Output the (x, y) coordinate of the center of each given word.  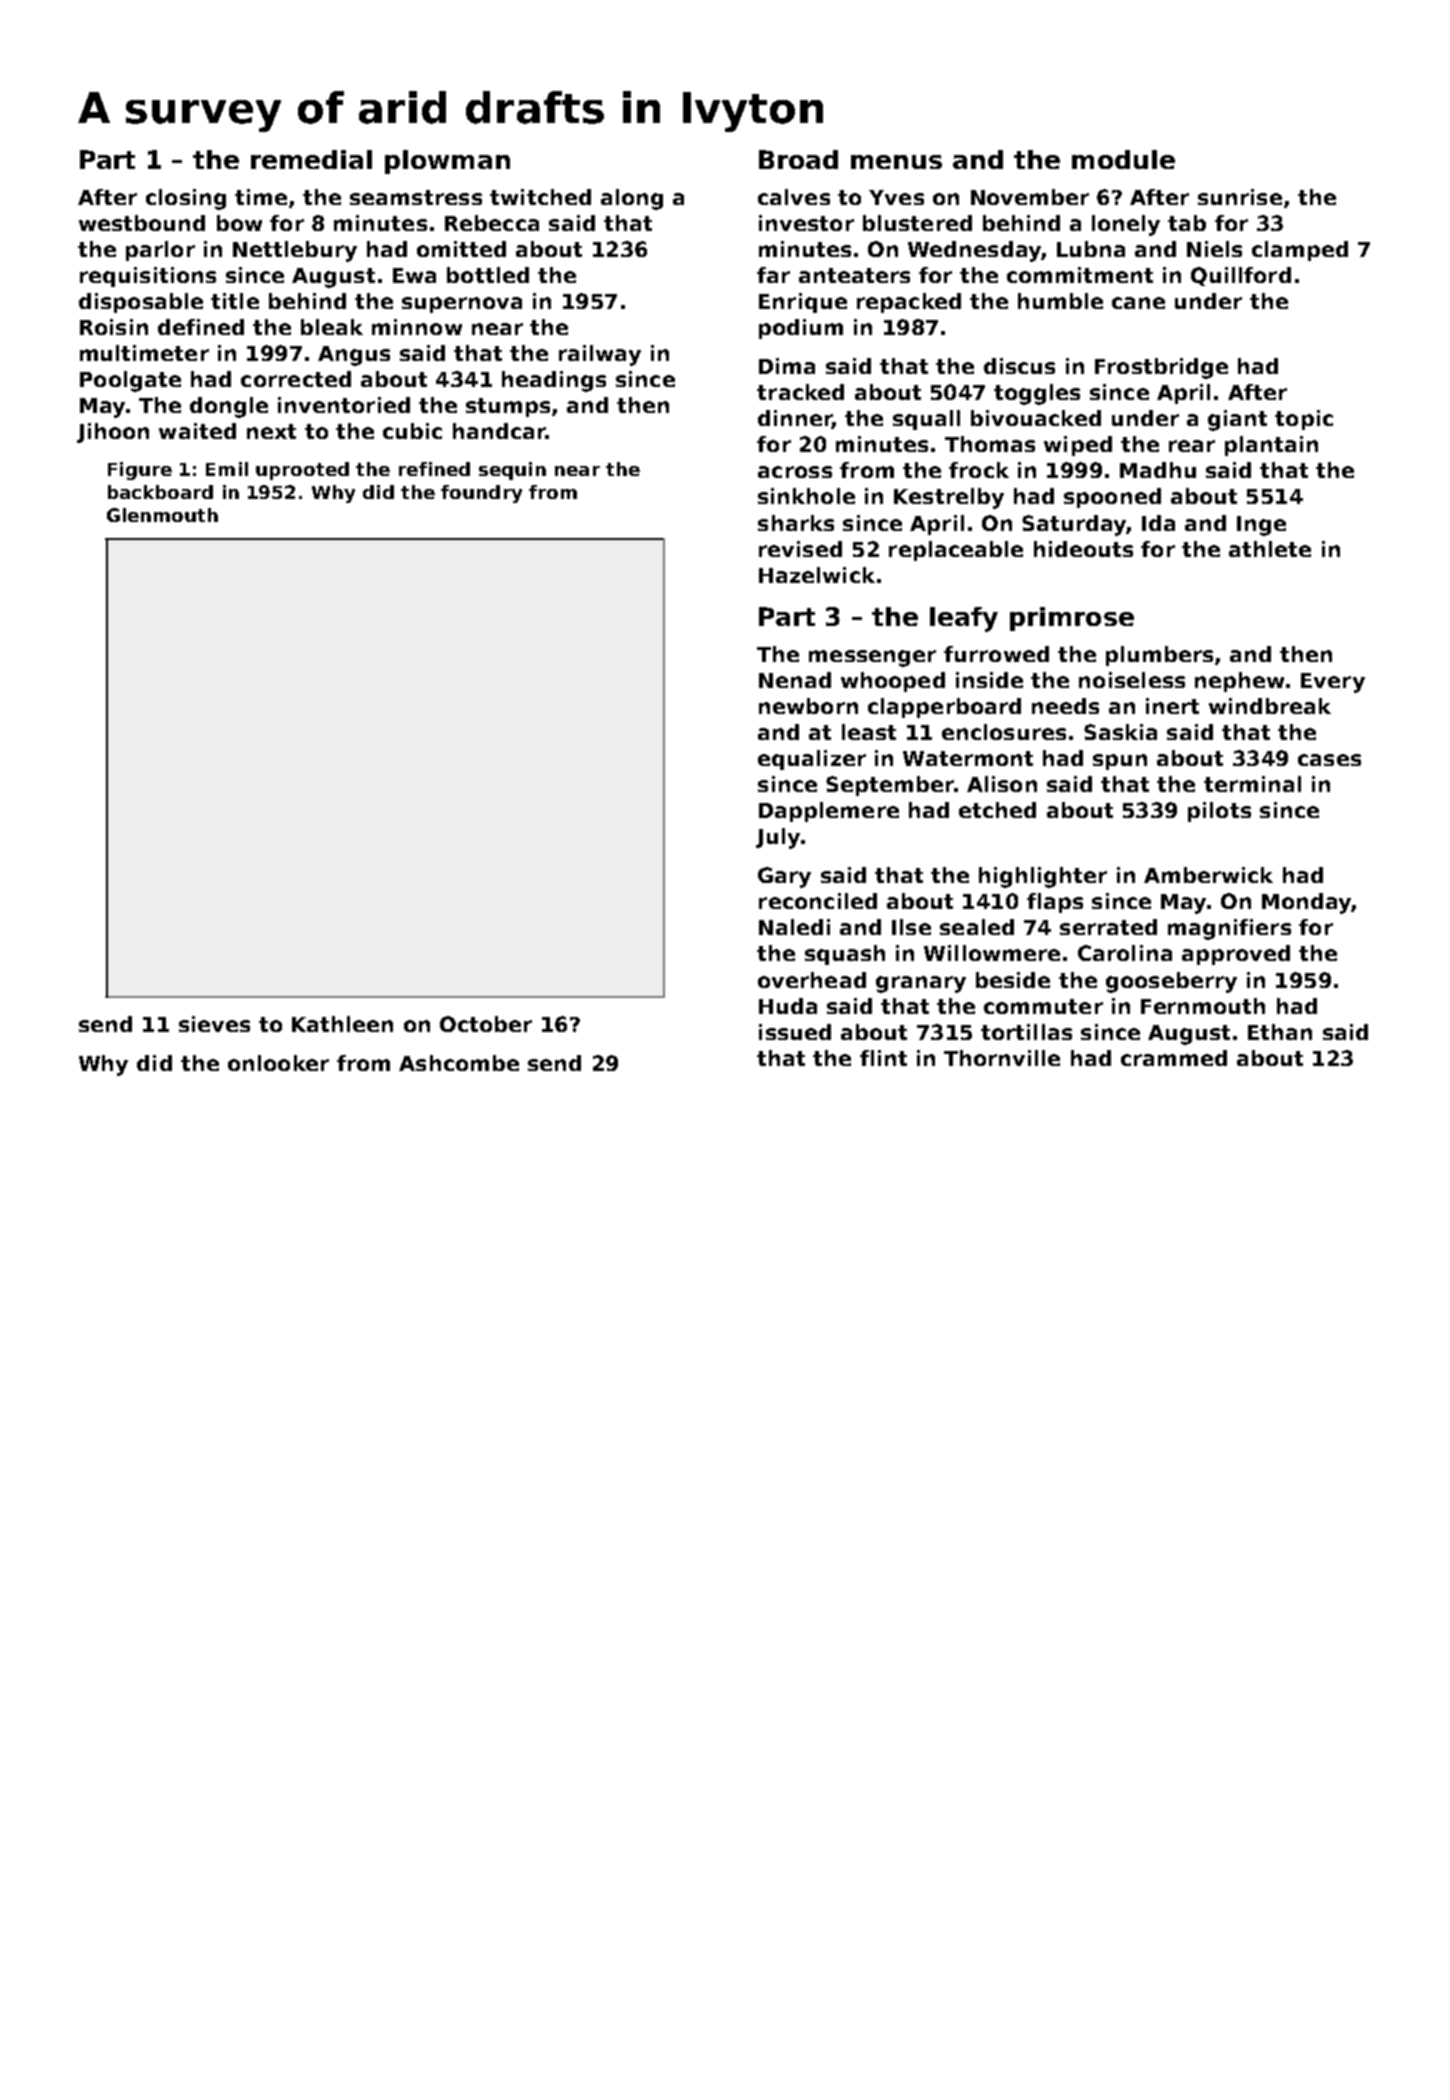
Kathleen (342, 1024)
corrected (296, 379)
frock (979, 470)
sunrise (1240, 197)
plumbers (1159, 656)
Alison (1002, 784)
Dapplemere (829, 812)
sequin (512, 471)
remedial (311, 159)
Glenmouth (162, 515)
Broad (798, 159)
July (778, 838)
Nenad (795, 680)
